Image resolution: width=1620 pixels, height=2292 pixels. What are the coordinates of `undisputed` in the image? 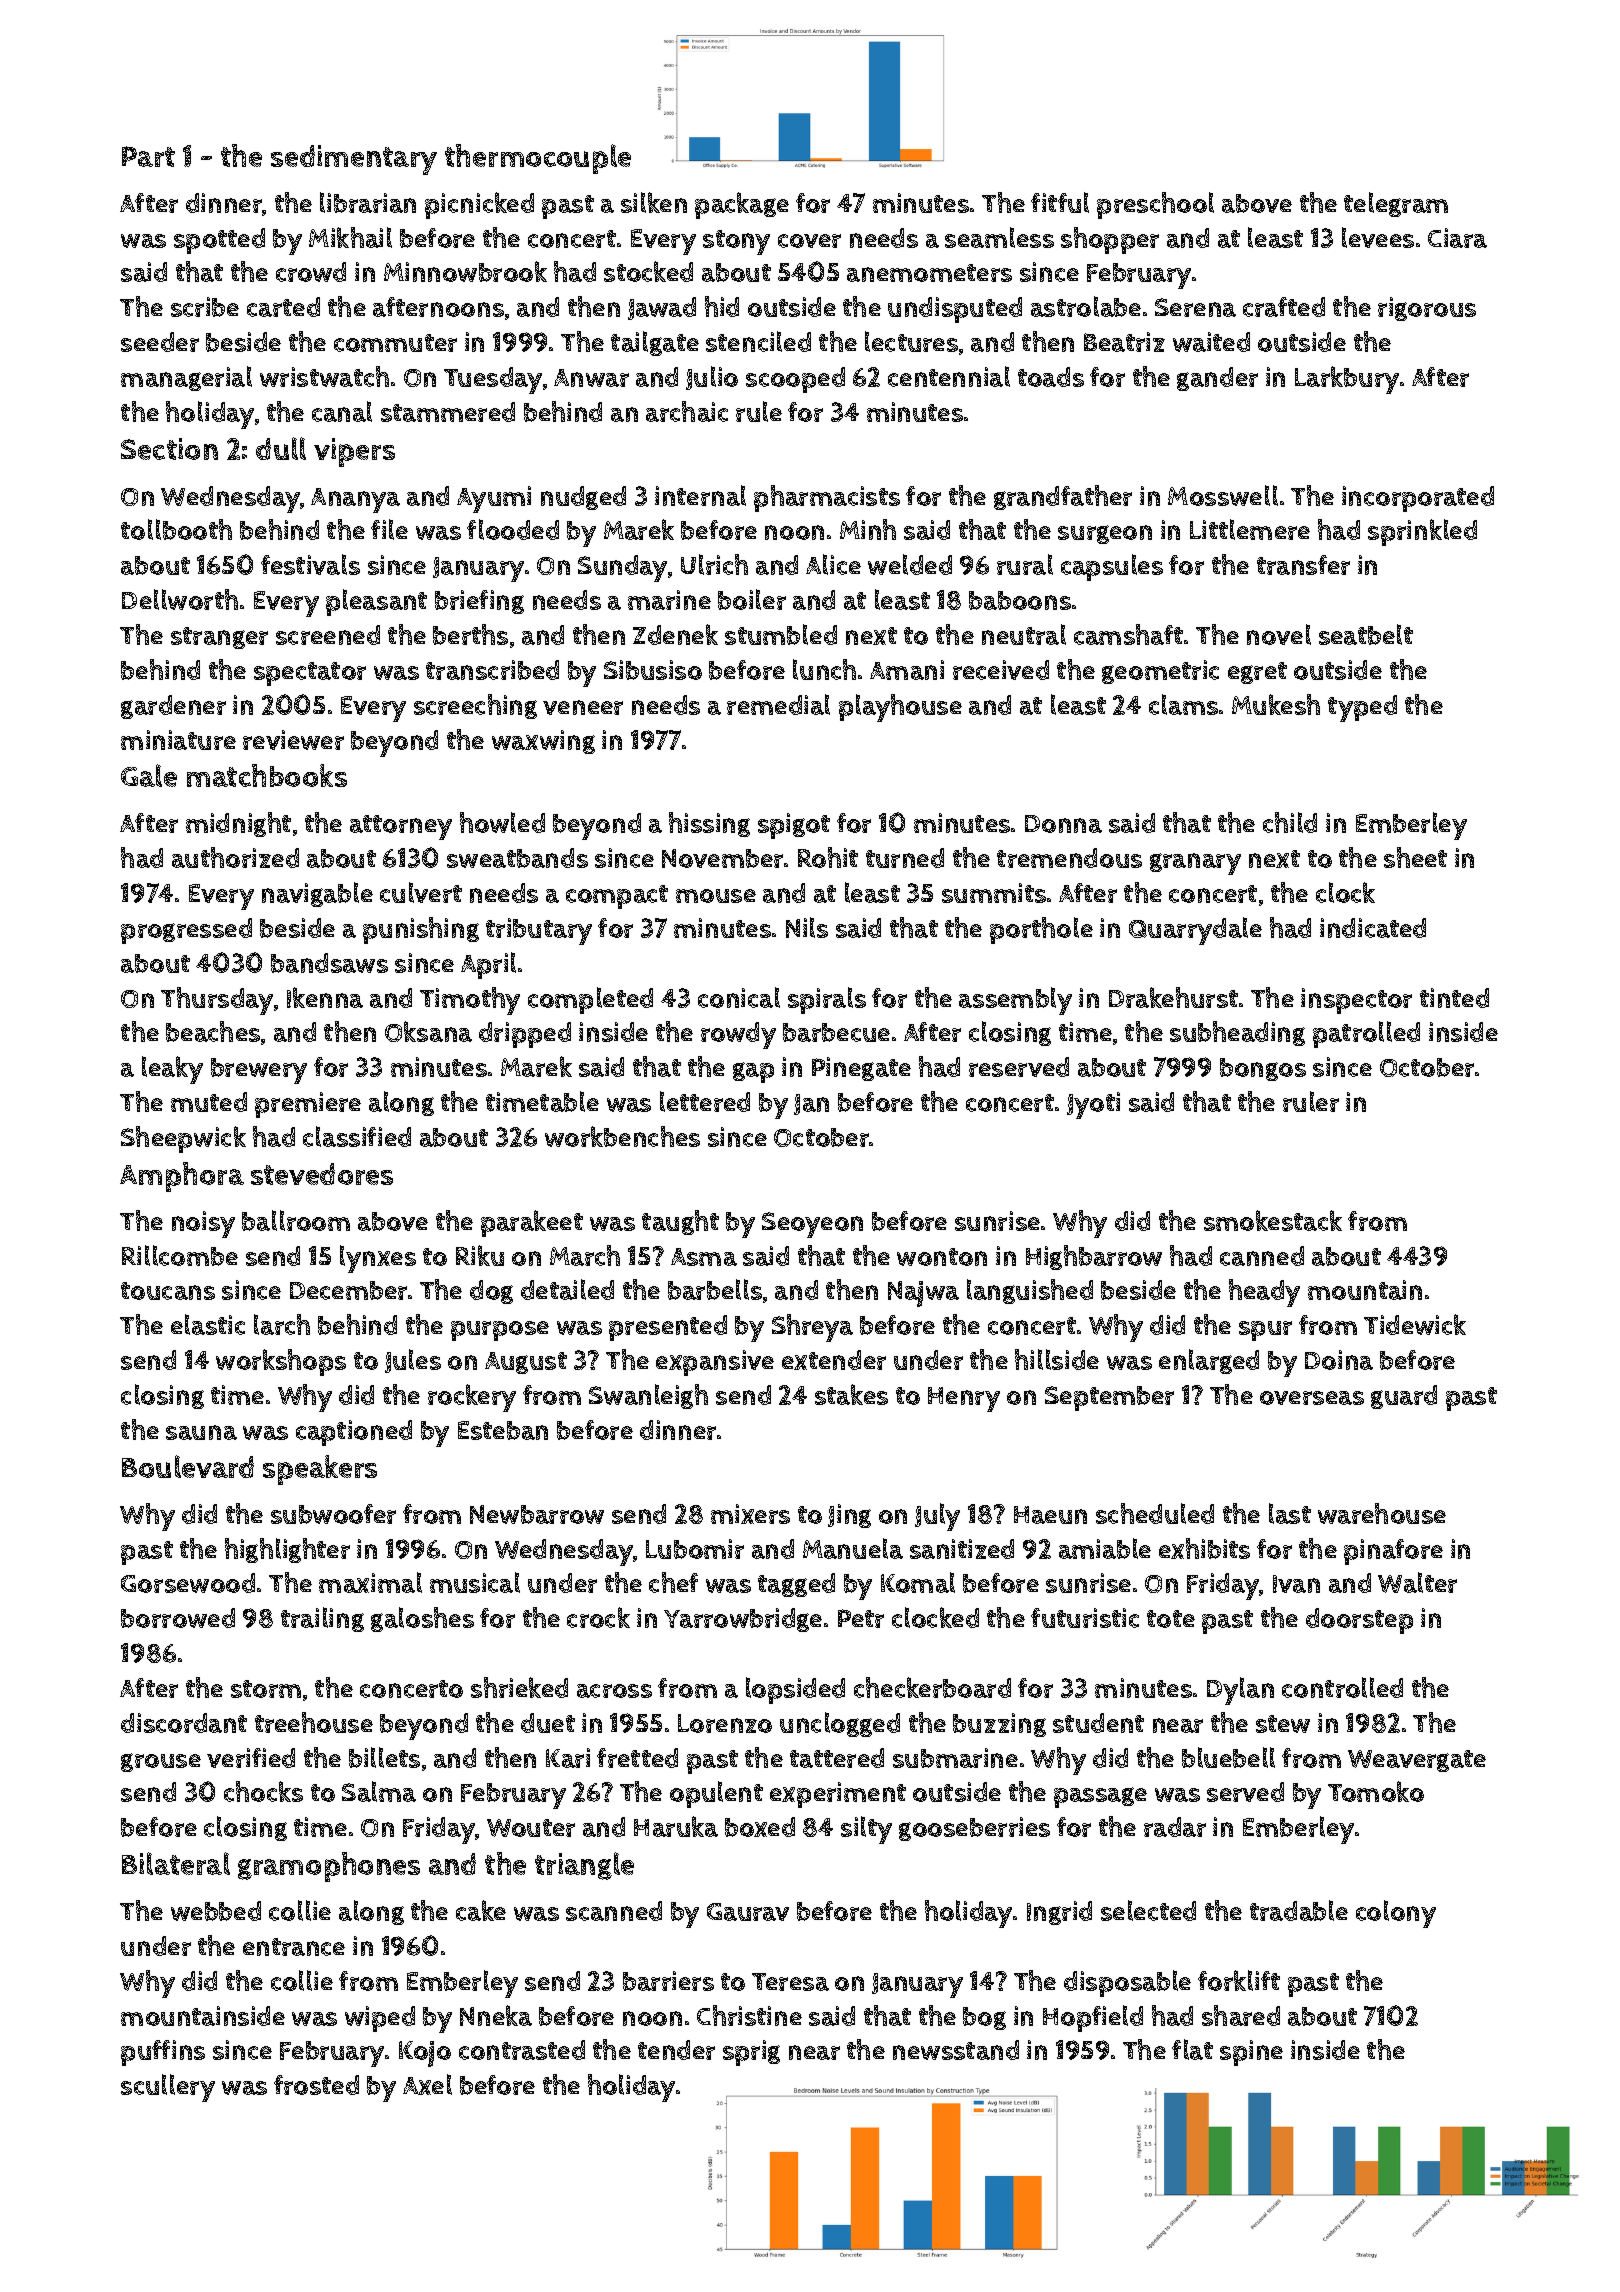 It's located at (955, 310).
